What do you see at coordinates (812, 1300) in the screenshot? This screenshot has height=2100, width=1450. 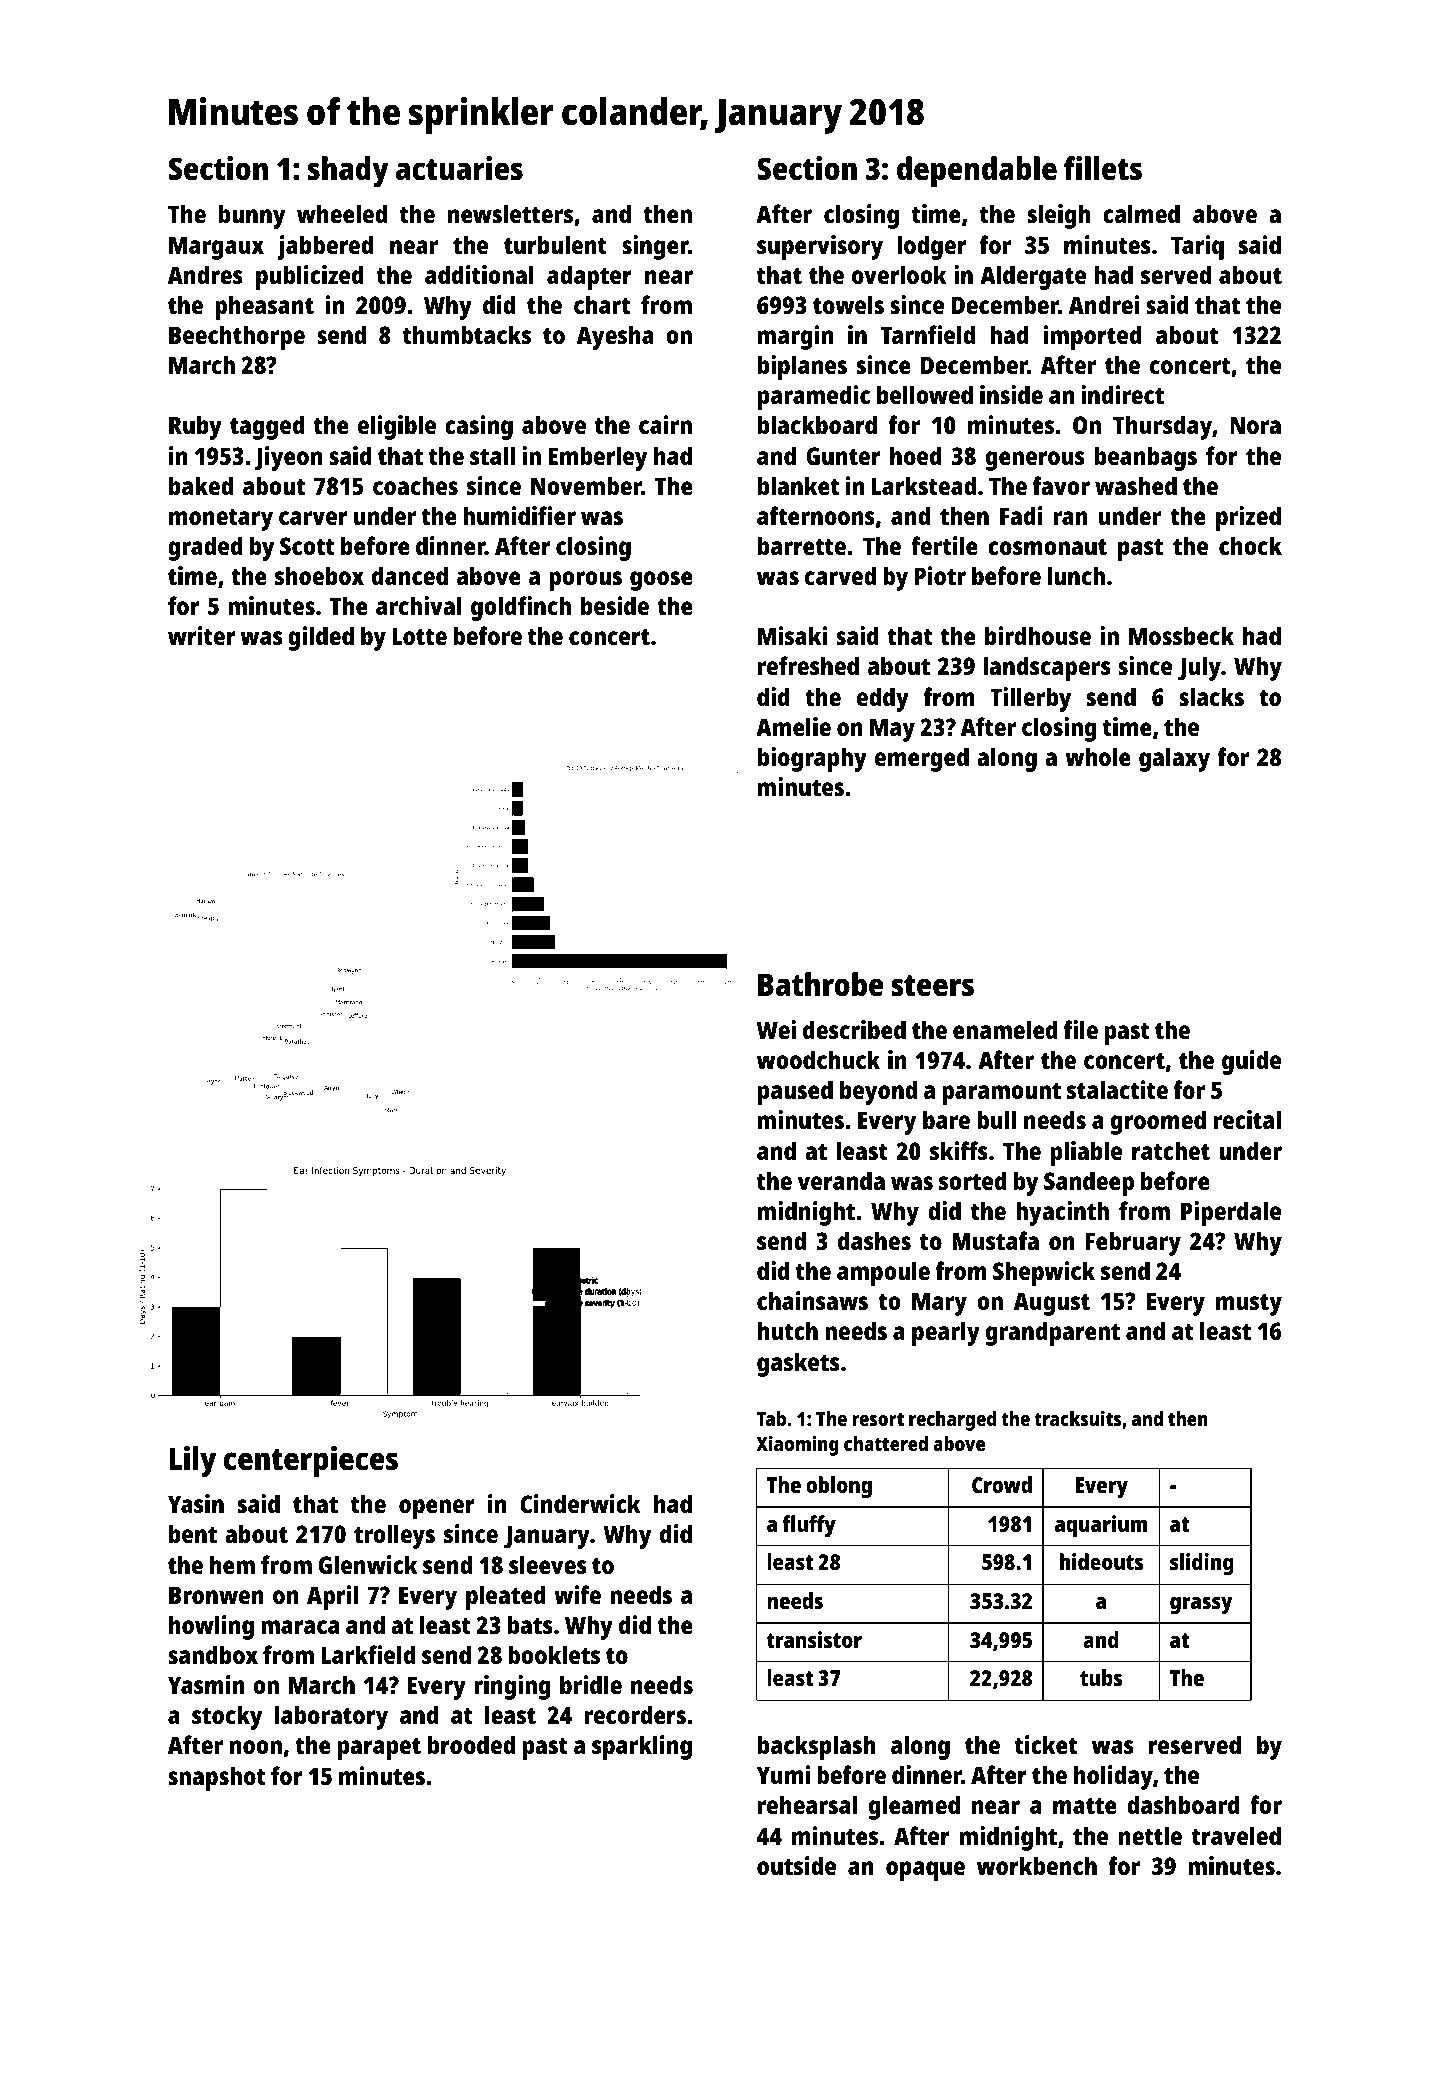 I see `chainsaws` at bounding box center [812, 1300].
